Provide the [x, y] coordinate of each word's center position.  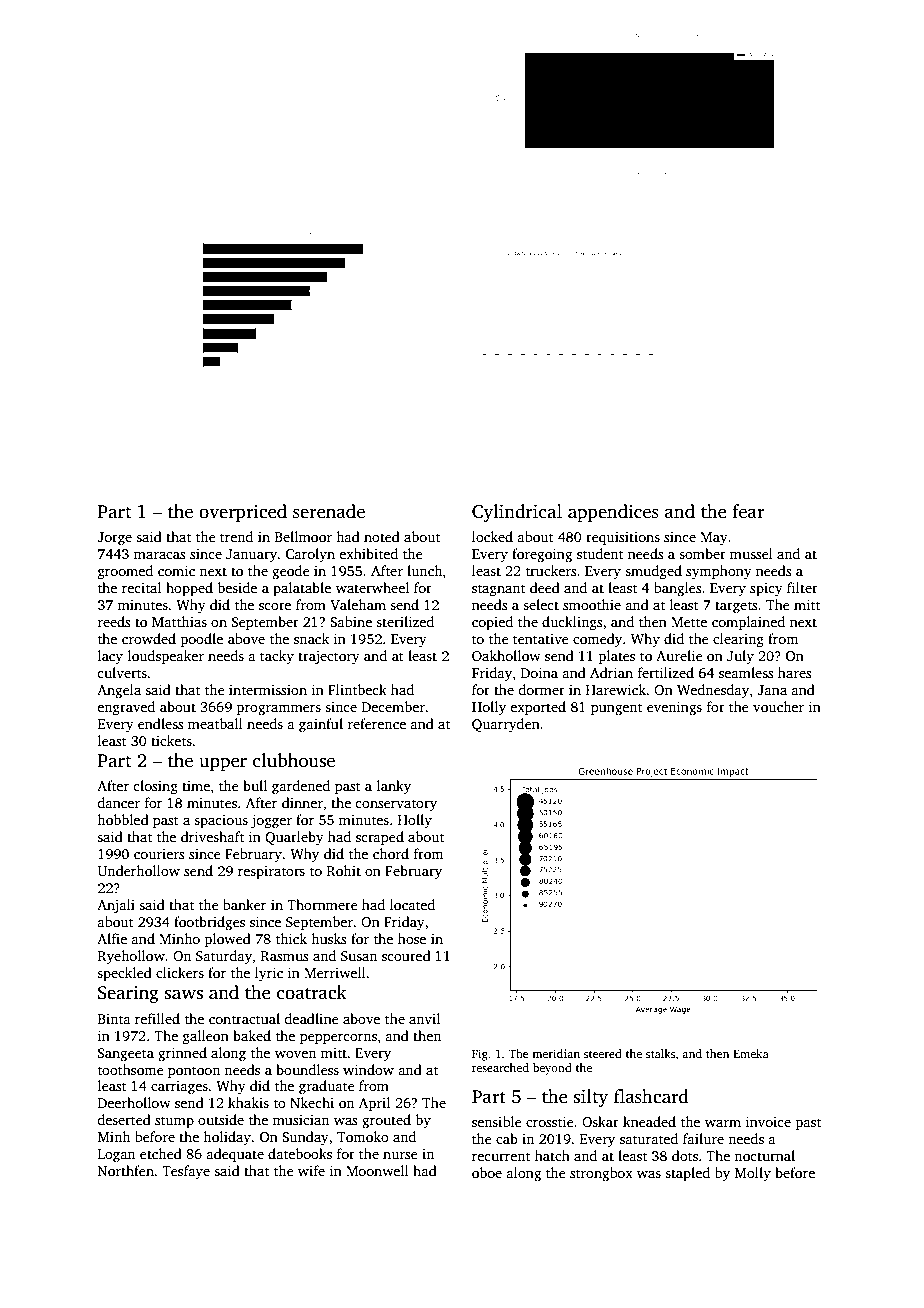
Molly [753, 1174]
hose [412, 938]
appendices [613, 513]
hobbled [123, 819]
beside [237, 587]
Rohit [344, 870]
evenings [674, 708]
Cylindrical [517, 513]
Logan [116, 1155]
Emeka [751, 1053]
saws [184, 994]
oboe [487, 1172]
